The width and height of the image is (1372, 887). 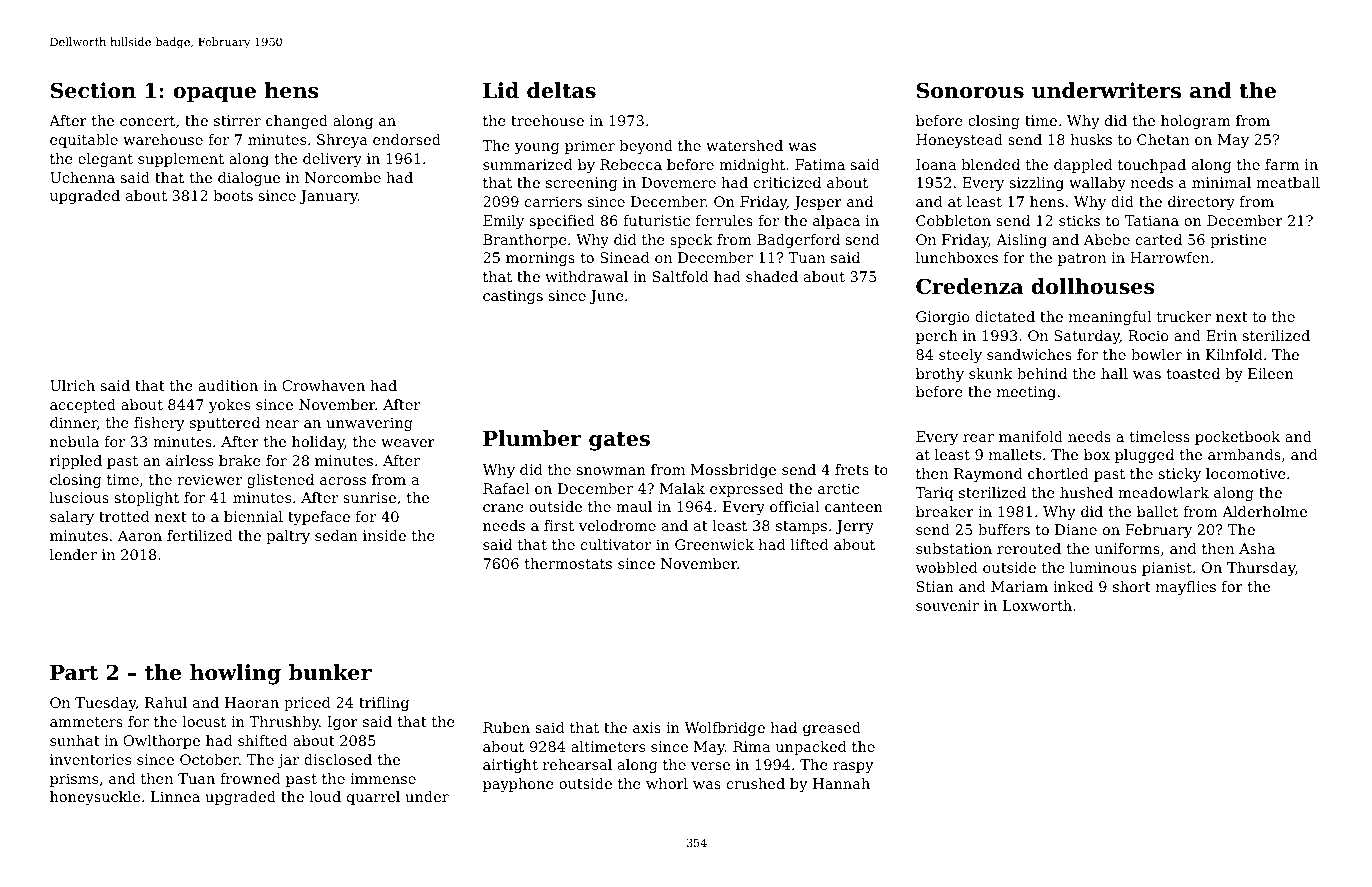 What do you see at coordinates (503, 508) in the image?
I see `crane` at bounding box center [503, 508].
